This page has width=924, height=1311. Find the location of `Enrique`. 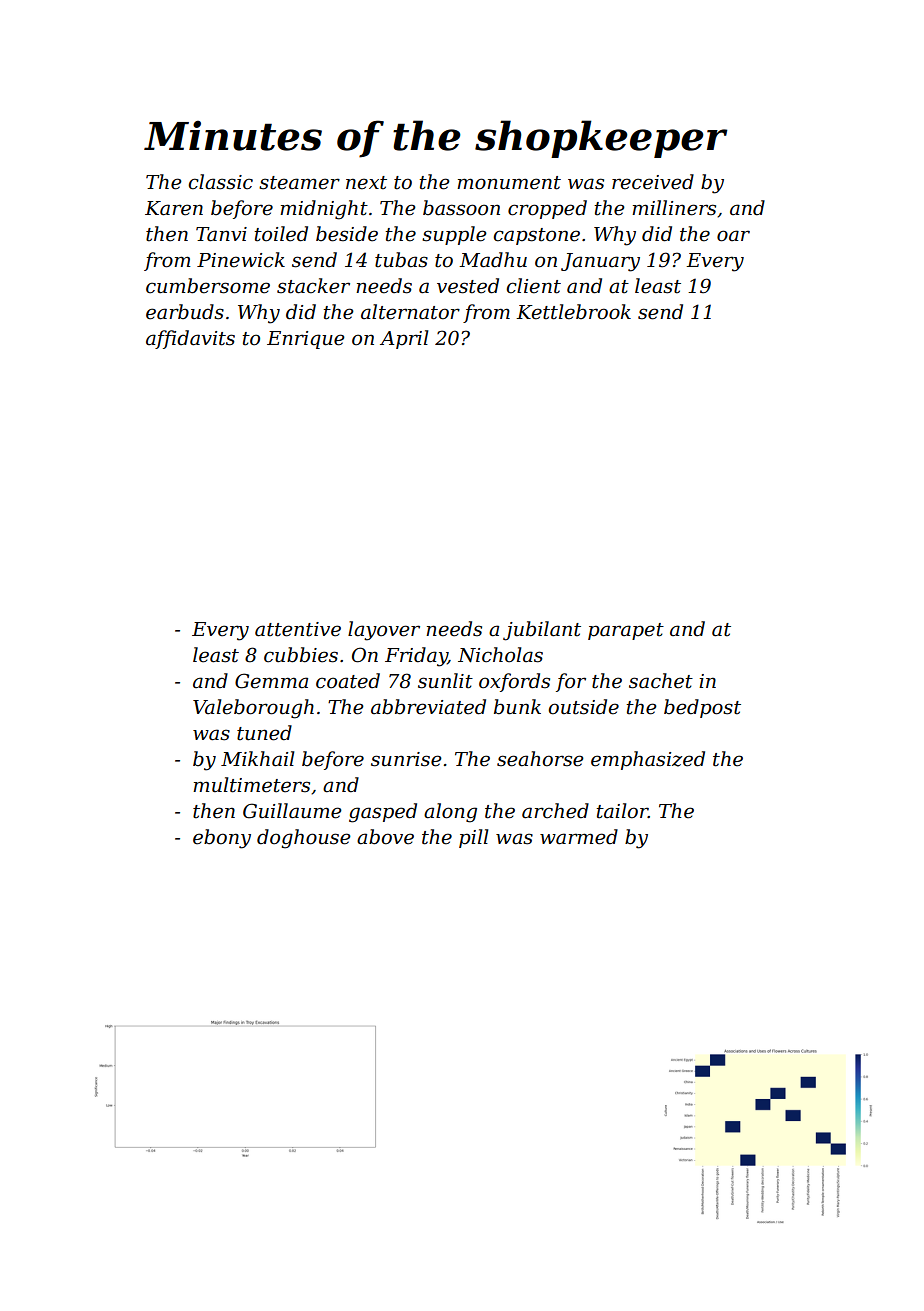

Enrique is located at coordinates (306, 340).
